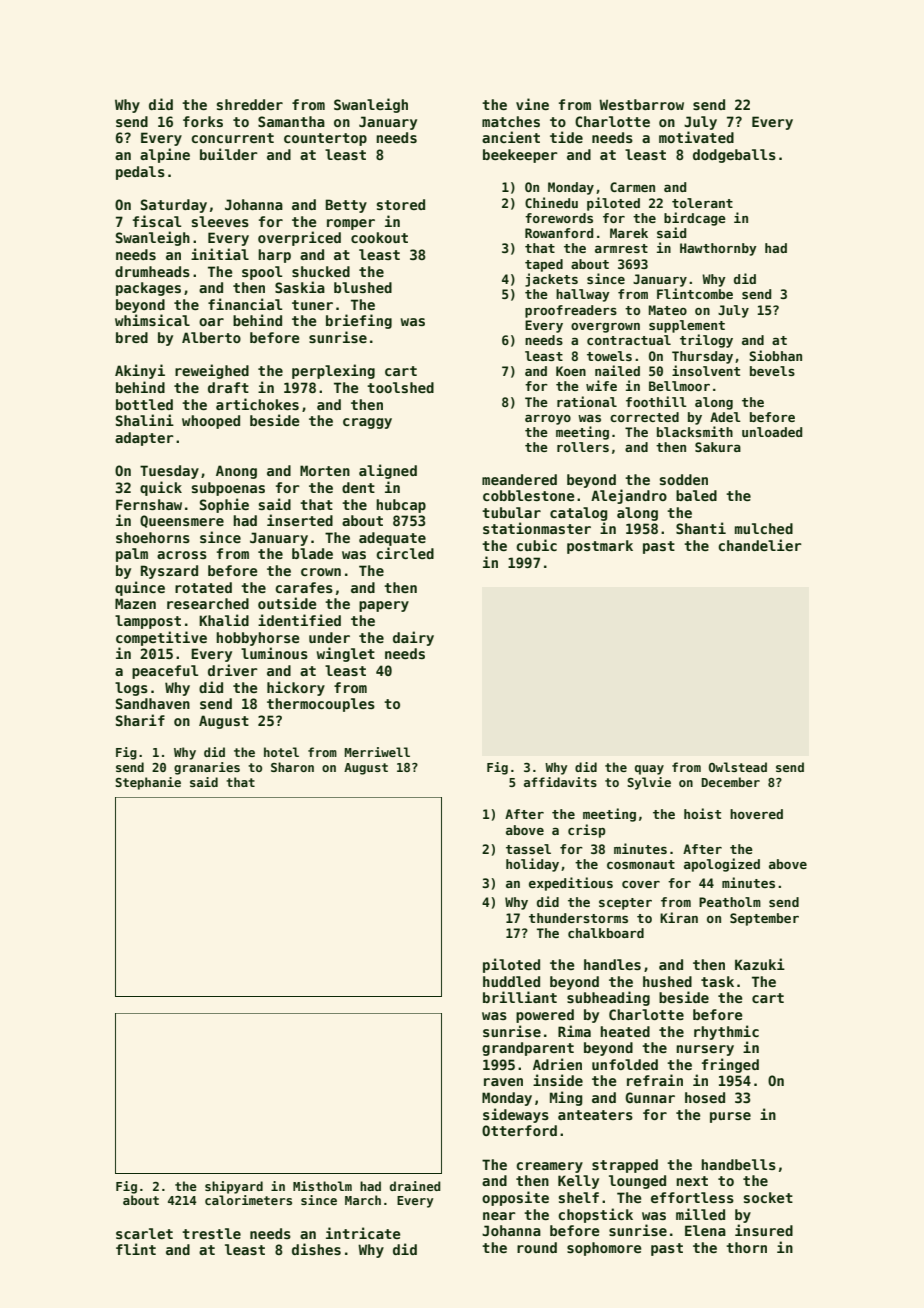 This screenshot has width=924, height=1308. What do you see at coordinates (144, 1233) in the screenshot?
I see `scarlet` at bounding box center [144, 1233].
